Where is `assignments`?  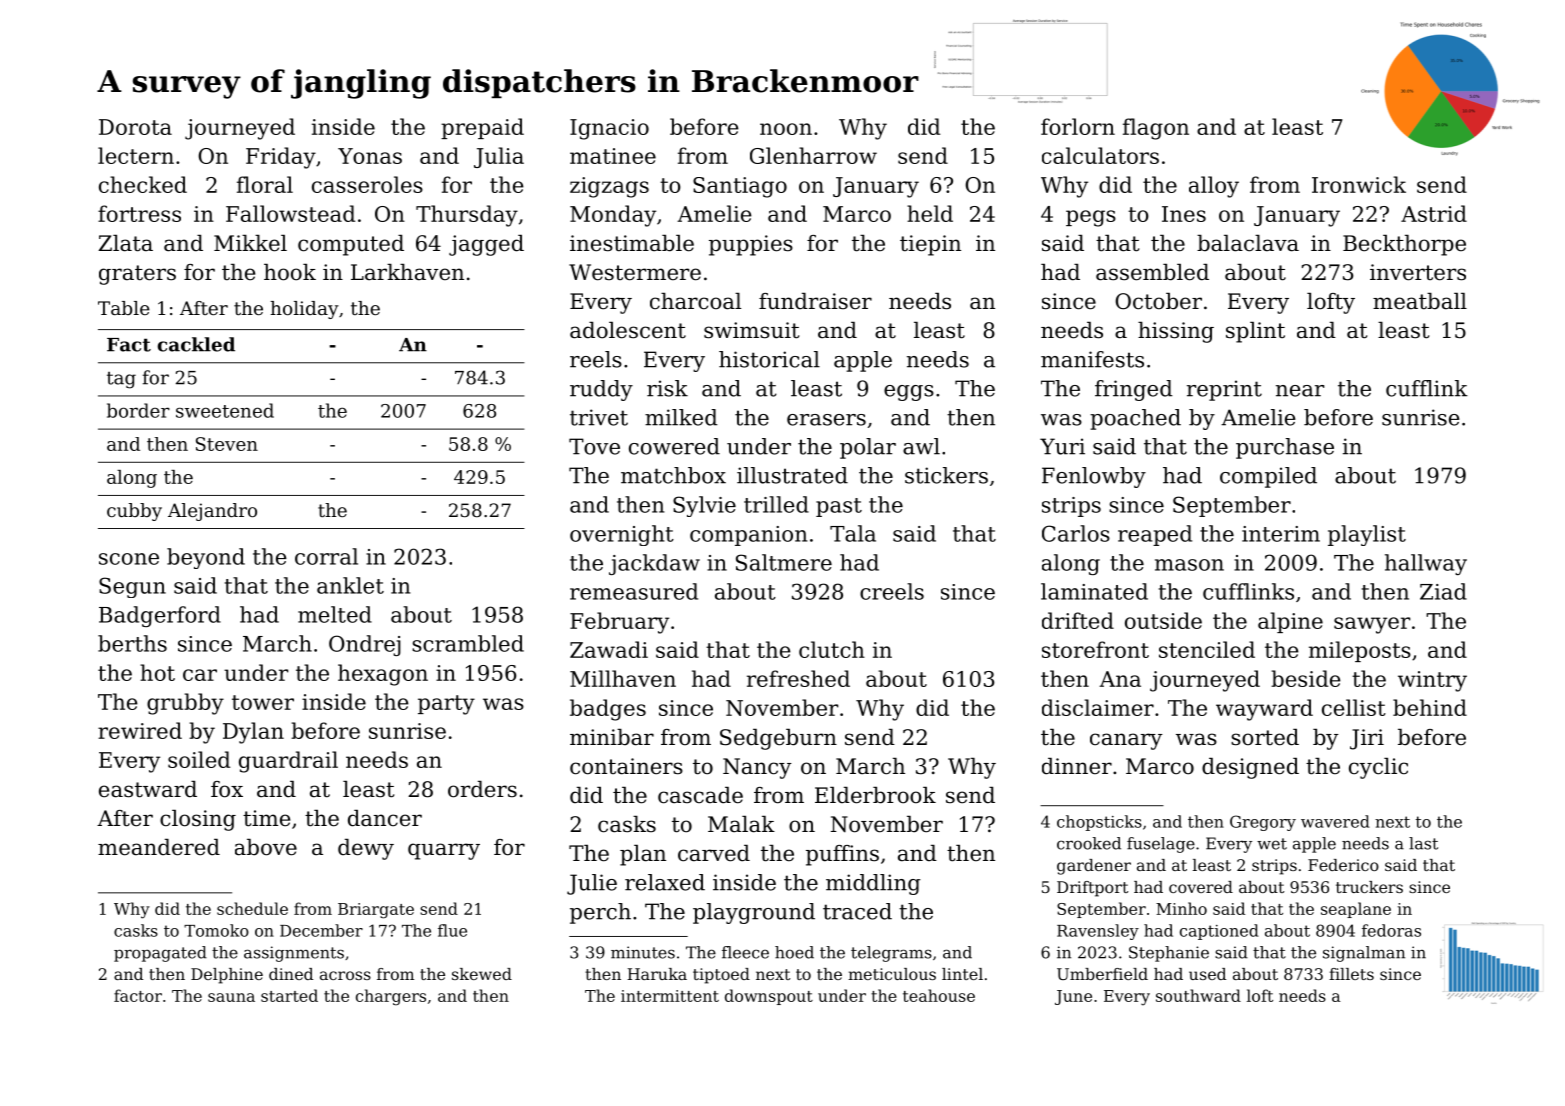 assignments is located at coordinates (294, 954).
